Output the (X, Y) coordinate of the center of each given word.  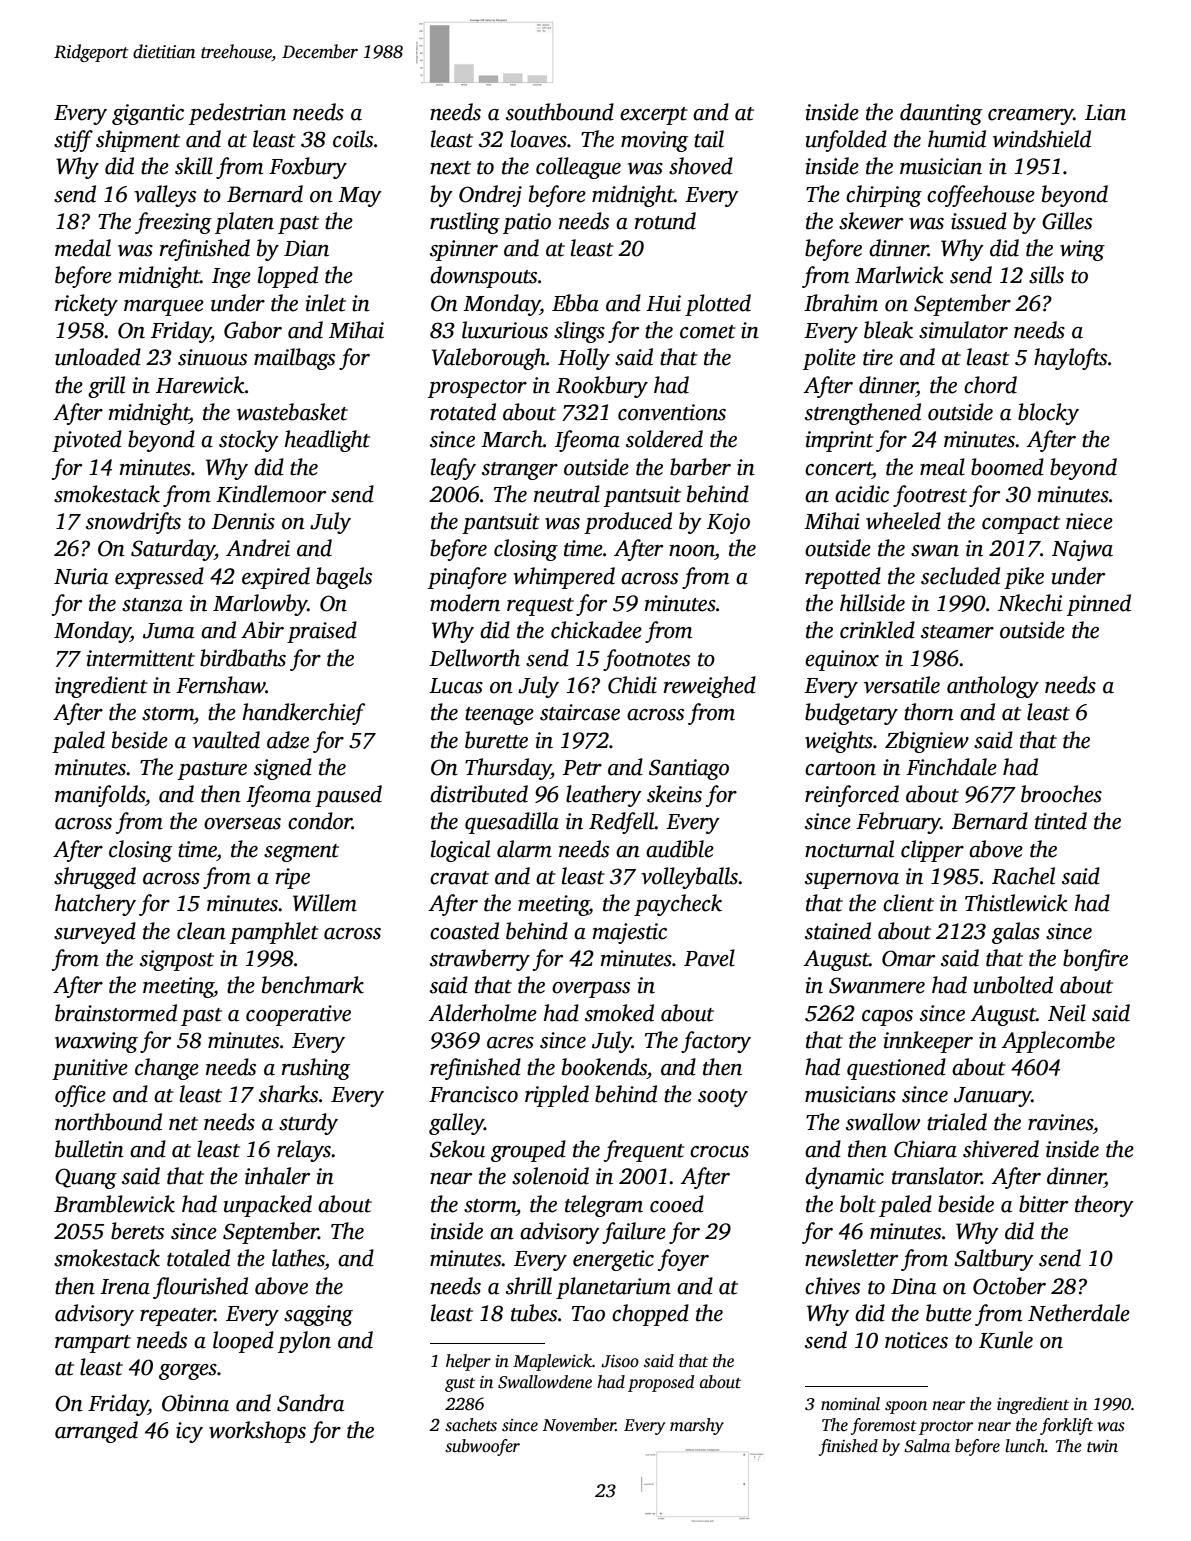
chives (832, 1286)
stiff (73, 141)
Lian (1105, 112)
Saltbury (994, 1260)
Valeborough (489, 359)
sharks (288, 1094)
